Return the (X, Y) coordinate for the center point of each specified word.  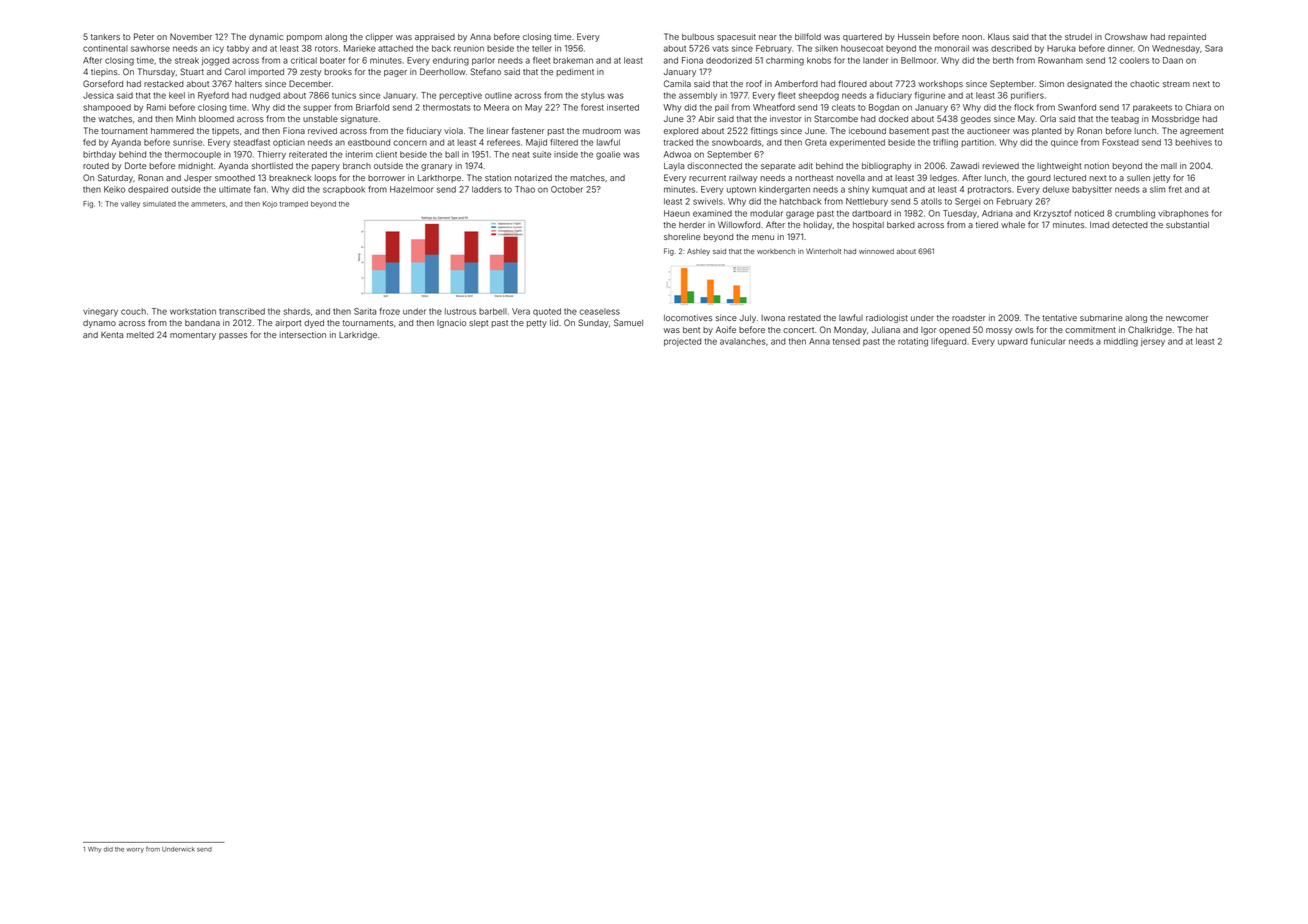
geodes (976, 120)
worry (135, 850)
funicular (1048, 341)
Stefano (486, 71)
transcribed (242, 311)
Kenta (112, 334)
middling (1121, 342)
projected (682, 342)
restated (804, 318)
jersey (1153, 342)
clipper (379, 37)
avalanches (743, 341)
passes (233, 336)
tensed (846, 341)
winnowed (876, 251)
